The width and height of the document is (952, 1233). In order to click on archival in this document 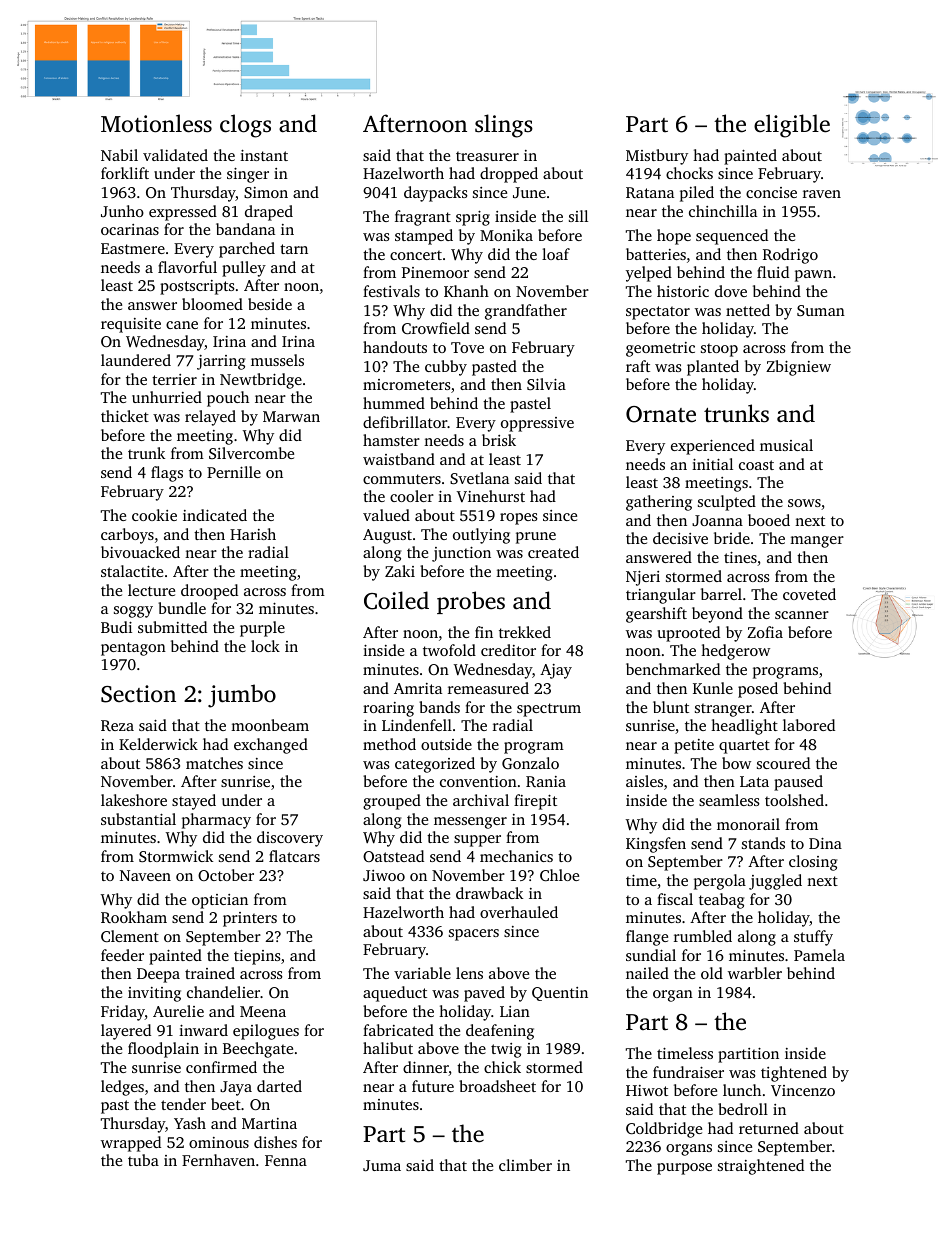, I will do `click(481, 800)`.
